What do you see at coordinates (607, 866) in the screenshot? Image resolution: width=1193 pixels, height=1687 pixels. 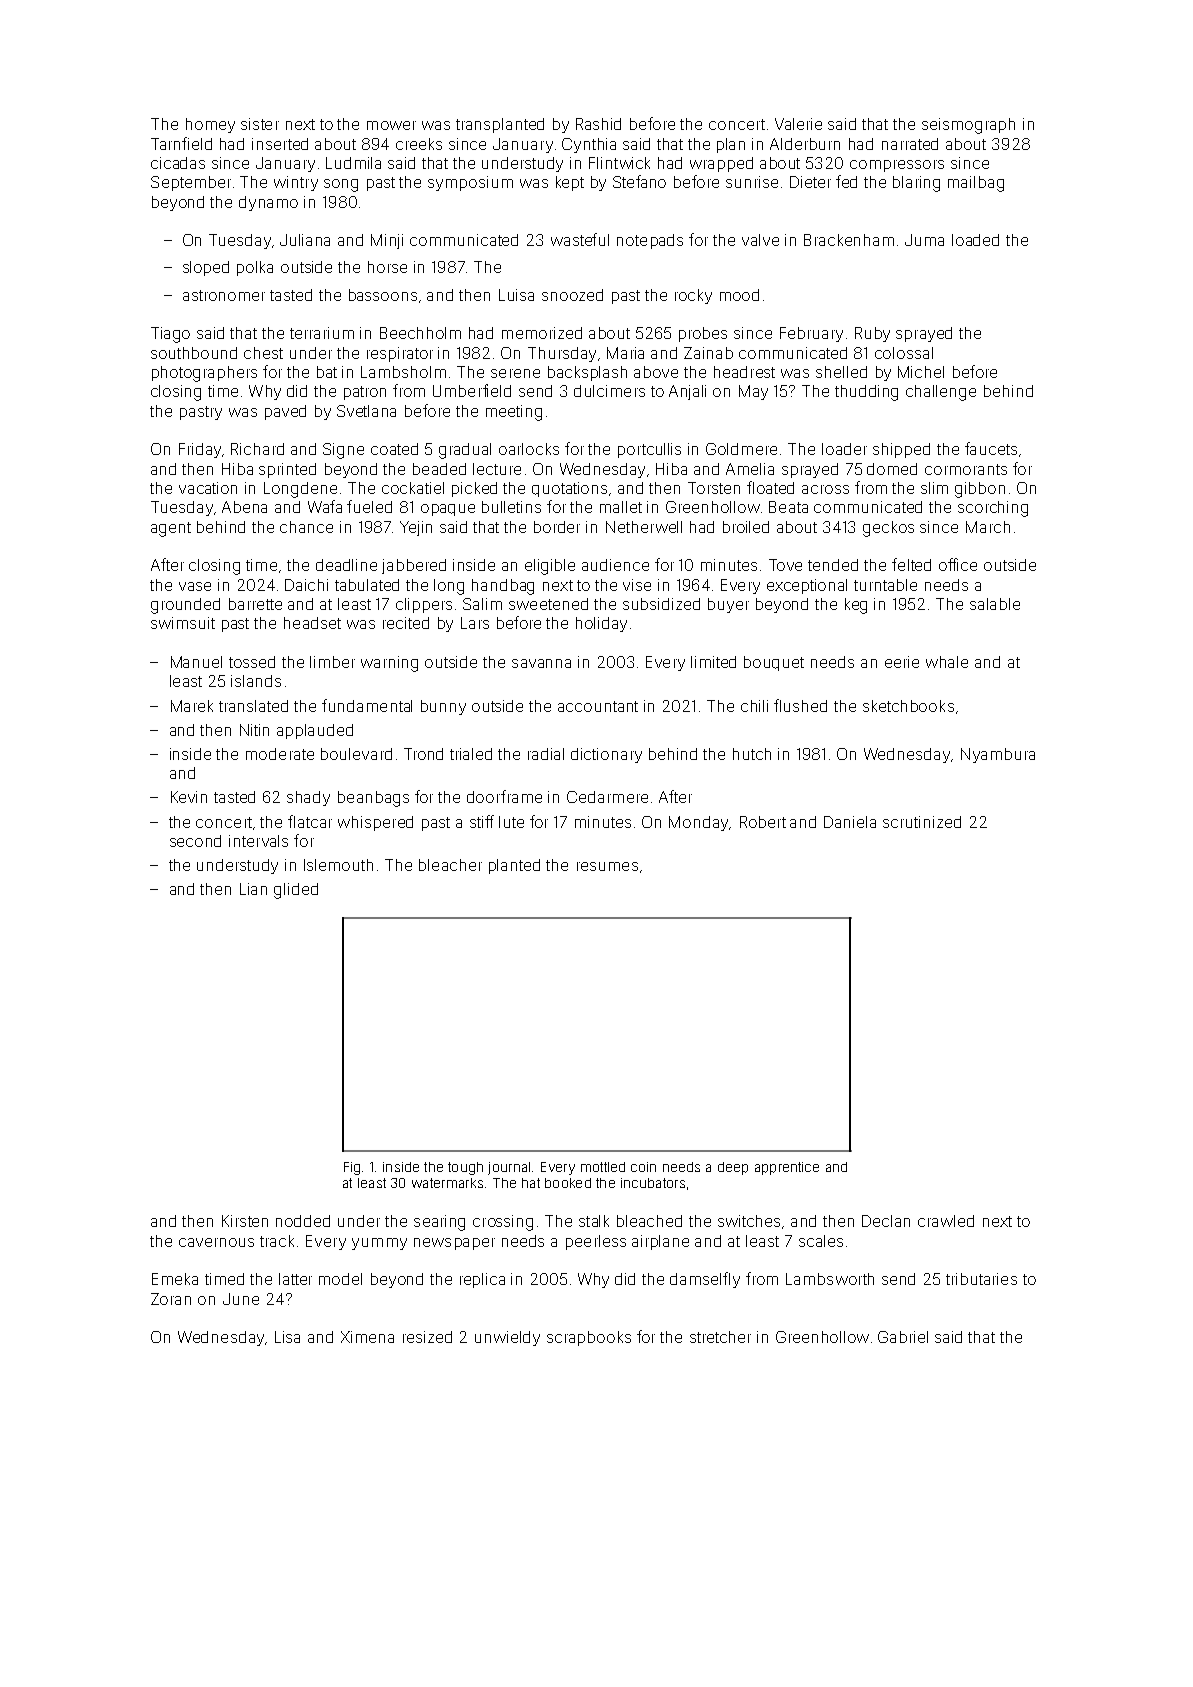 I see `resumes` at bounding box center [607, 866].
